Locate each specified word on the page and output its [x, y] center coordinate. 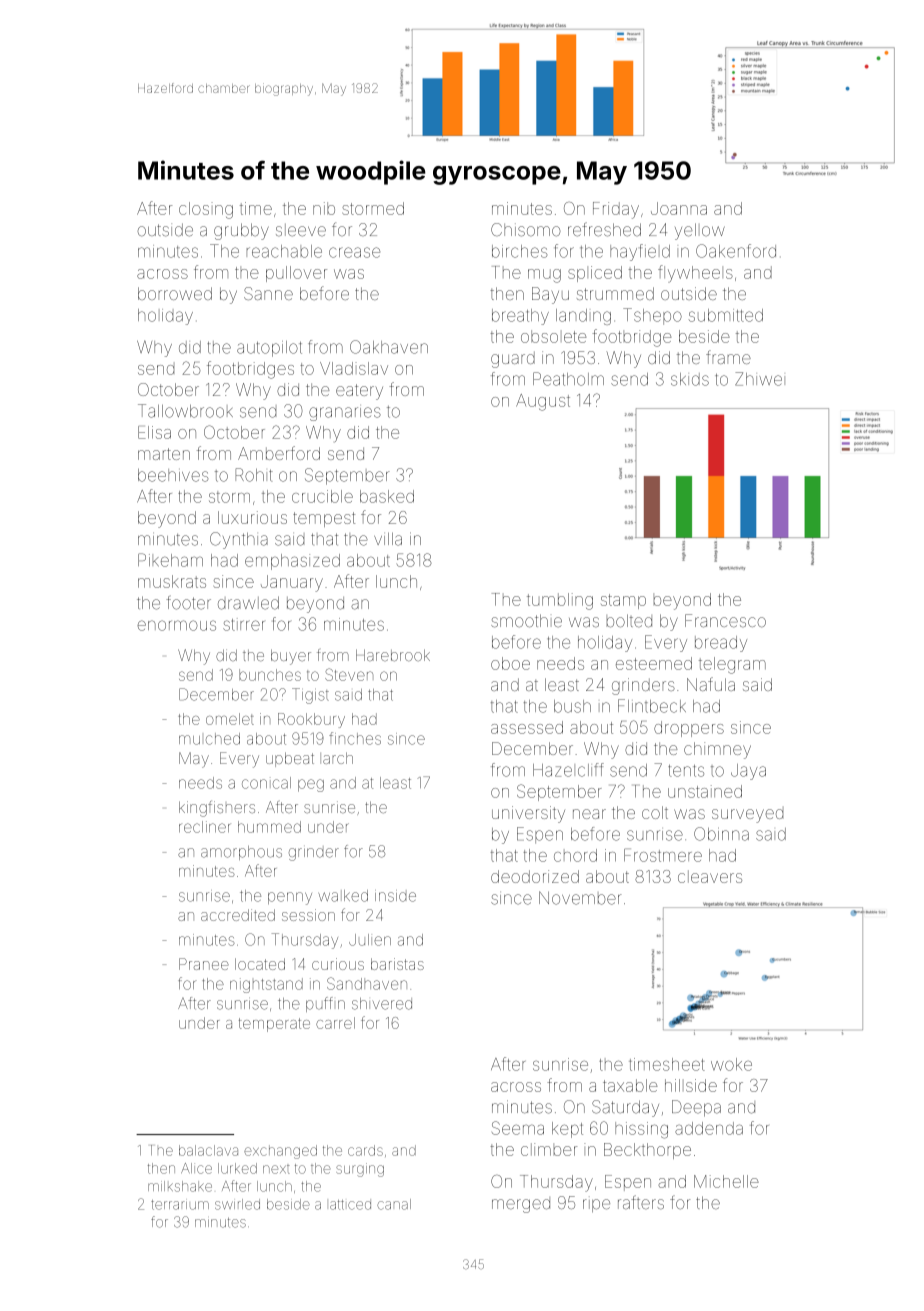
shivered [382, 1004]
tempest [324, 519]
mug [544, 276]
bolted [629, 621]
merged [521, 1206]
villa [388, 539]
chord [575, 855]
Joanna [679, 208]
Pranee [204, 964]
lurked [237, 1168]
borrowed [175, 293]
